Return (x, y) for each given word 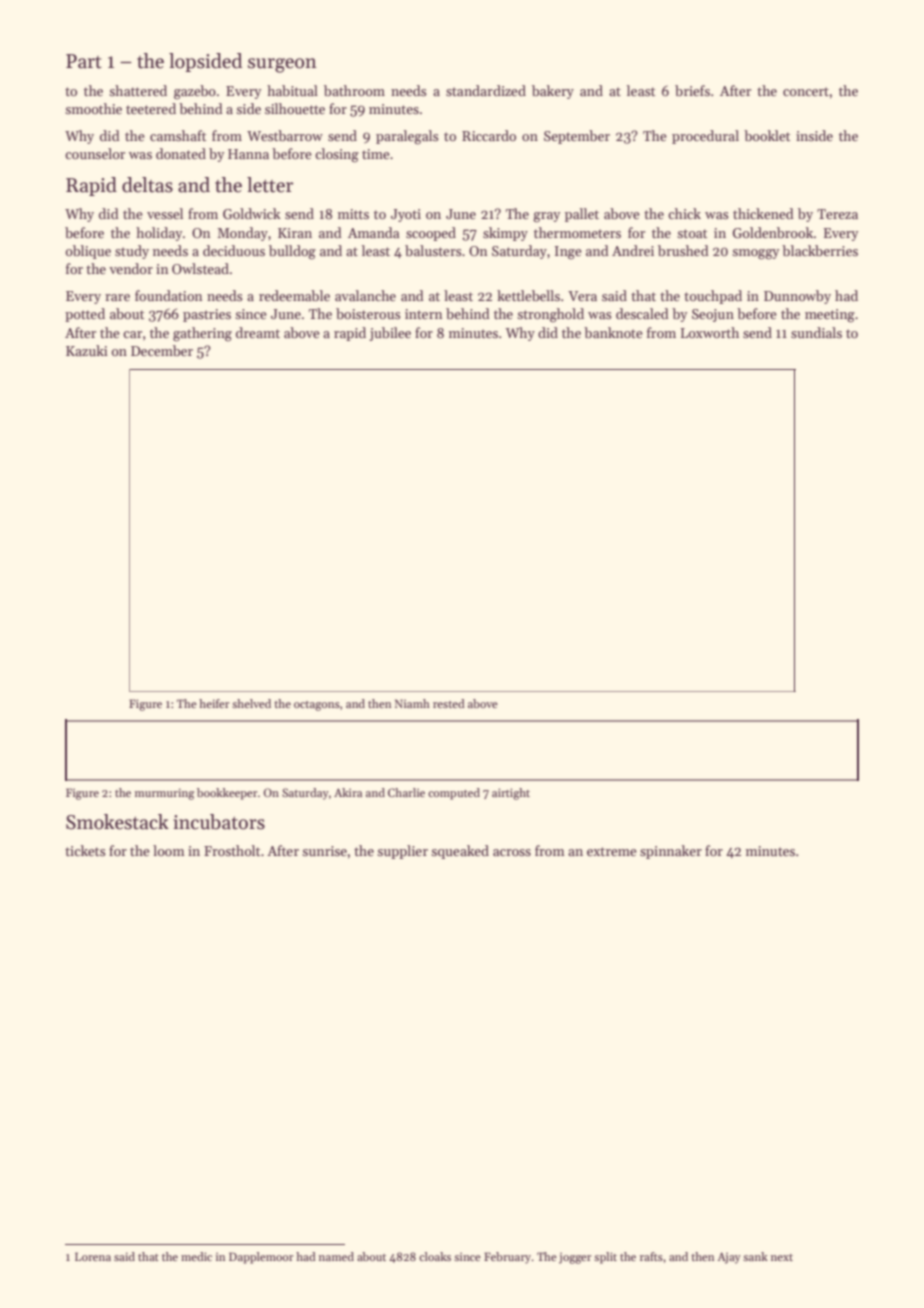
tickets (85, 850)
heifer (214, 703)
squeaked (460, 852)
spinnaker (671, 852)
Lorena (93, 1256)
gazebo (195, 92)
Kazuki (87, 350)
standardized (486, 90)
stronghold (550, 315)
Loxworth (710, 332)
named (336, 1256)
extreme (612, 851)
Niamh (412, 703)
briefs (692, 90)
